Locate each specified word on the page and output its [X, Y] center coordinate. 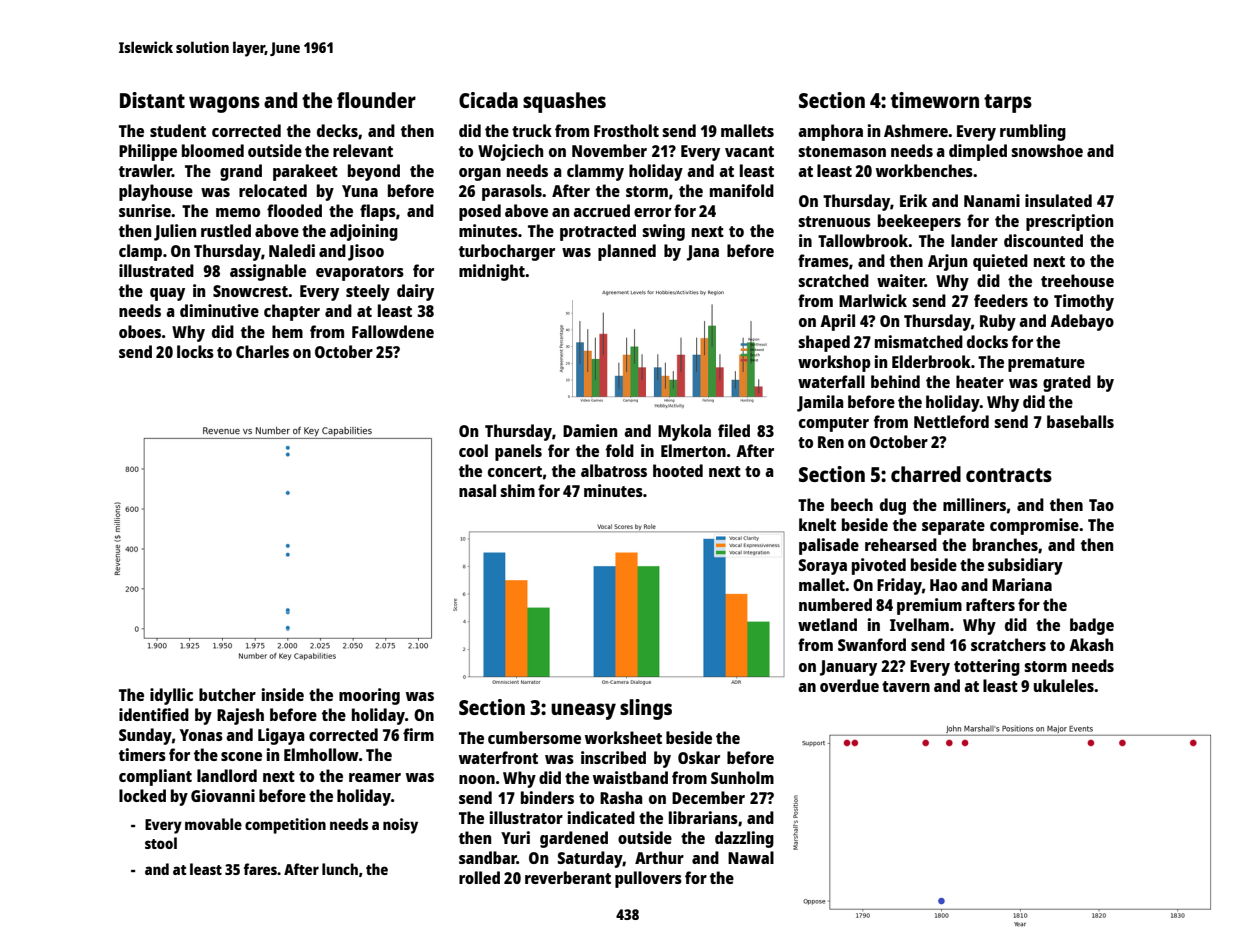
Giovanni [223, 795]
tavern [906, 686]
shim [517, 490]
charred [926, 474]
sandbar [488, 857]
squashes [564, 102]
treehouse [1077, 280]
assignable [268, 272]
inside [283, 694]
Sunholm [742, 777]
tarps [1008, 103]
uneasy [583, 711]
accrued [601, 210]
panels [518, 452]
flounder [376, 100]
